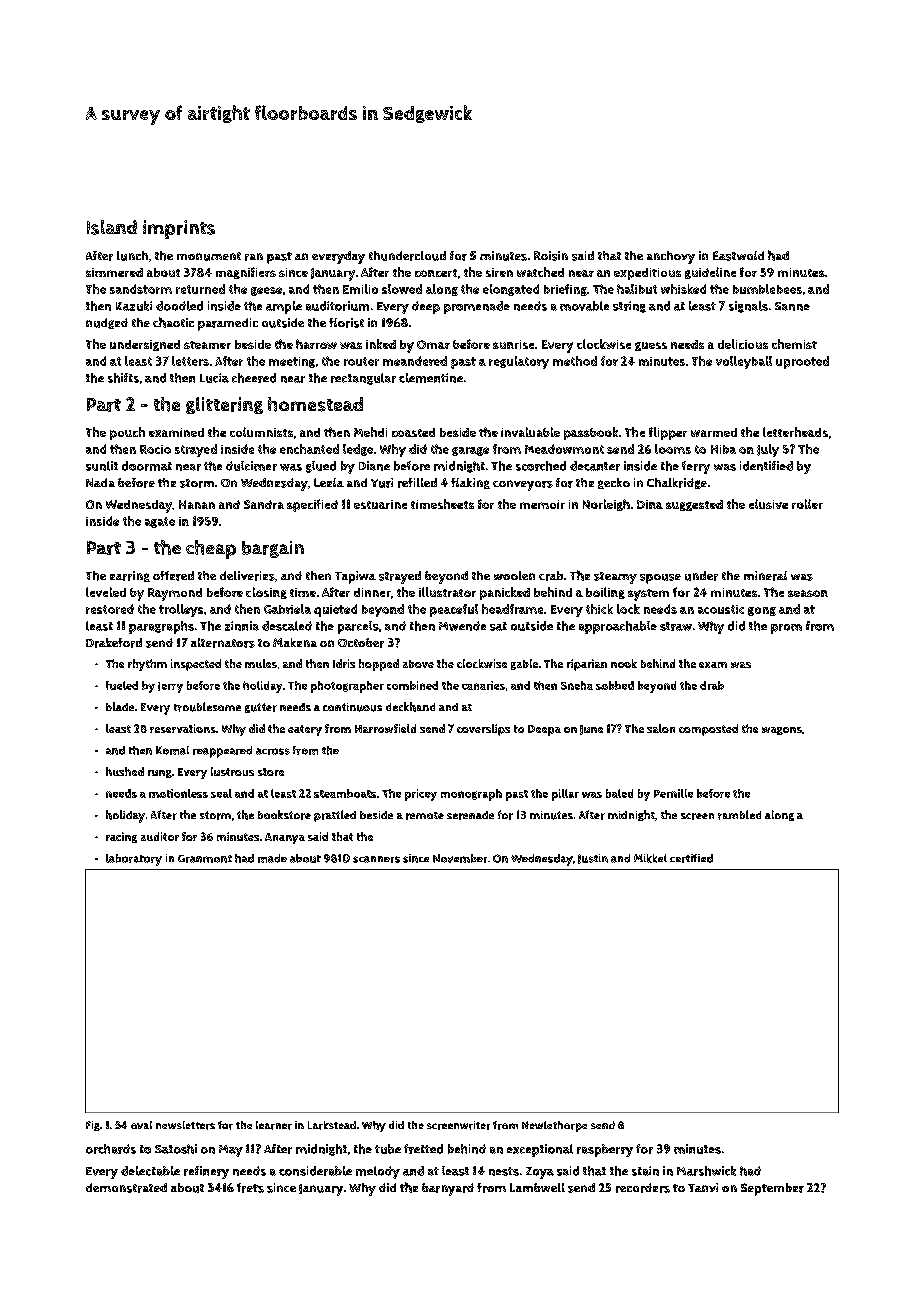 This screenshot has width=924, height=1308. I want to click on columnists, so click(261, 432).
